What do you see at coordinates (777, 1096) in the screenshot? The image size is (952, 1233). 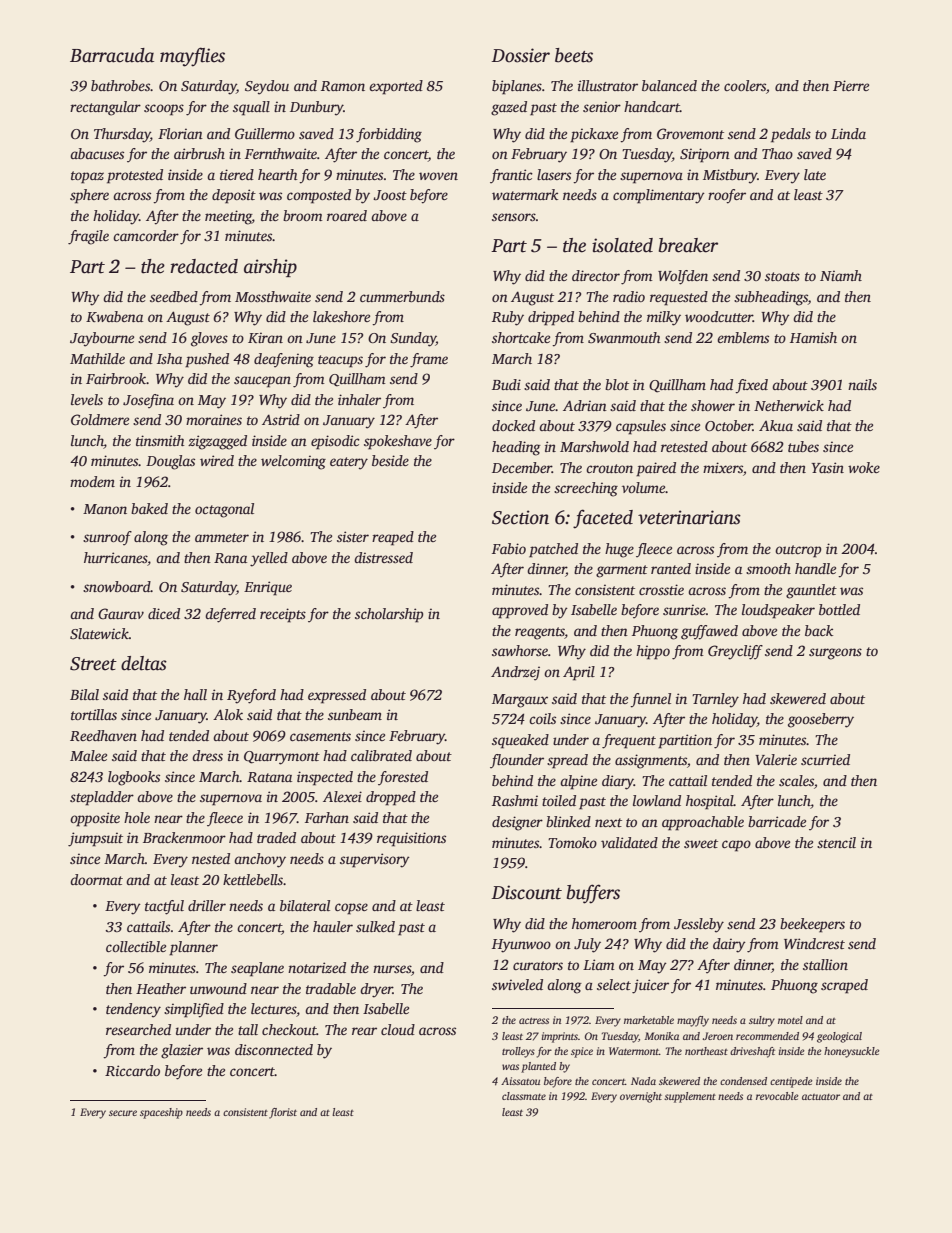 I see `revocable` at bounding box center [777, 1096].
